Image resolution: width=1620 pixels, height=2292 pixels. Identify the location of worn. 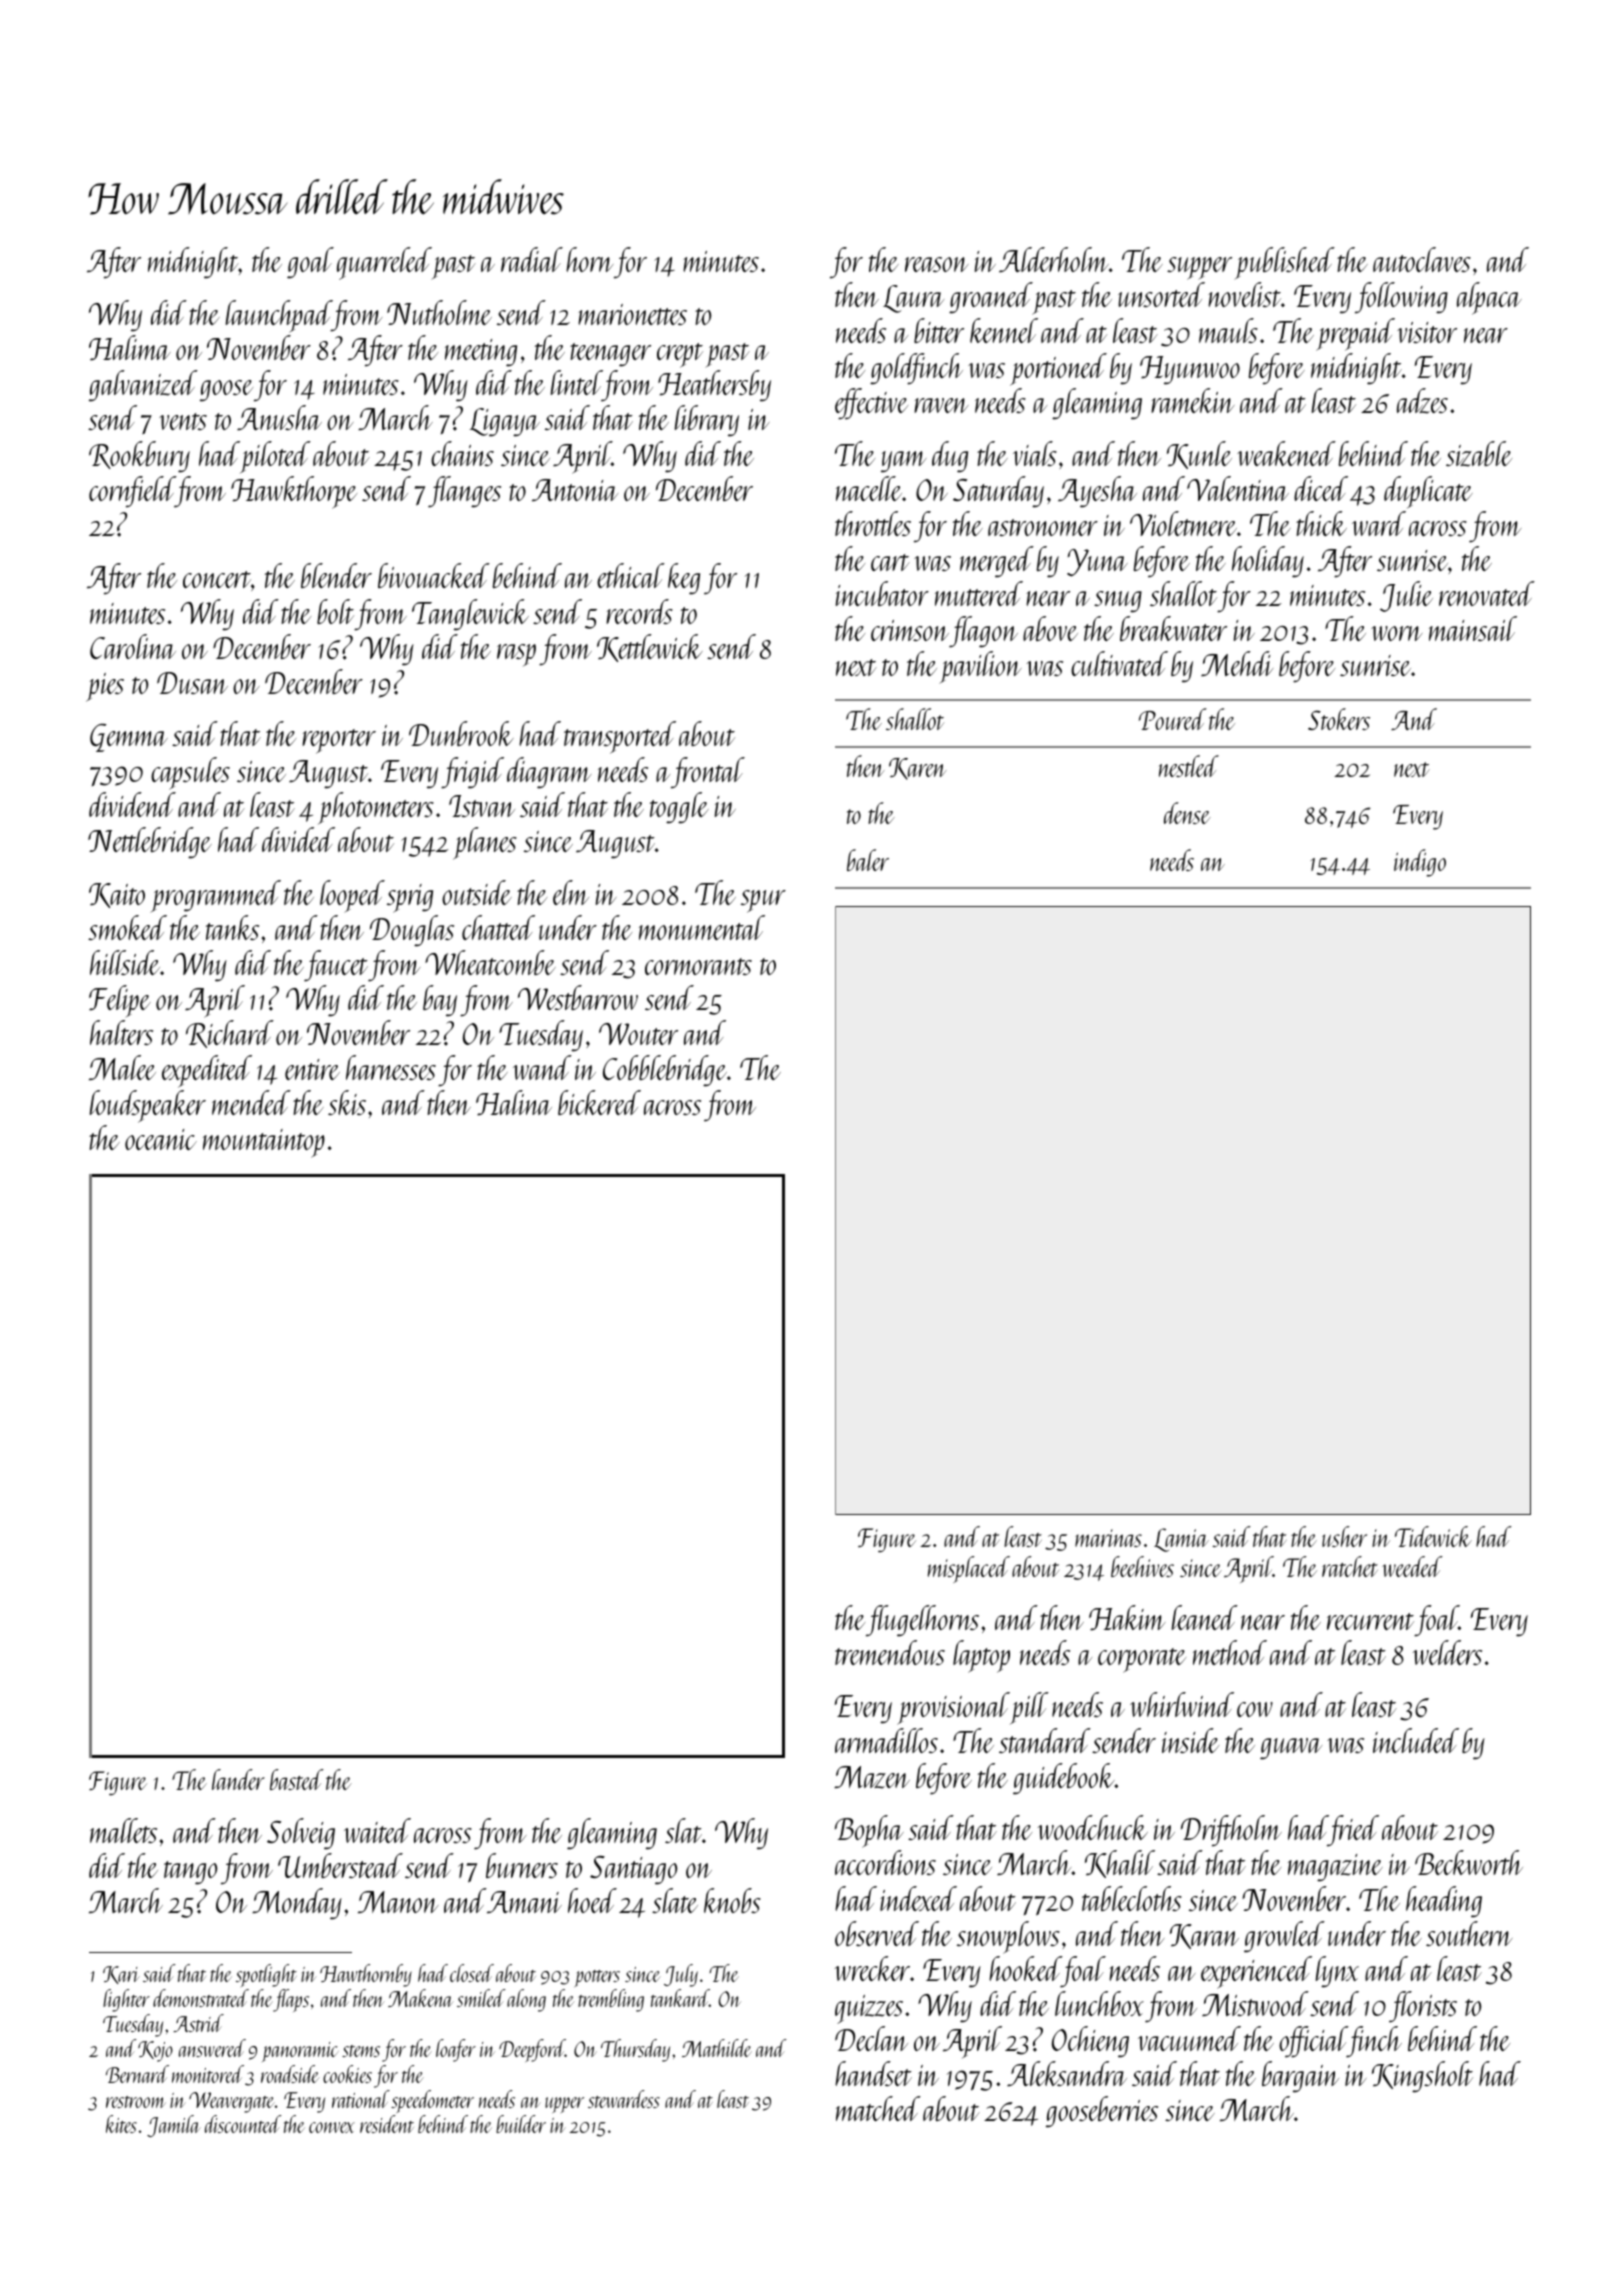
(1396, 633).
